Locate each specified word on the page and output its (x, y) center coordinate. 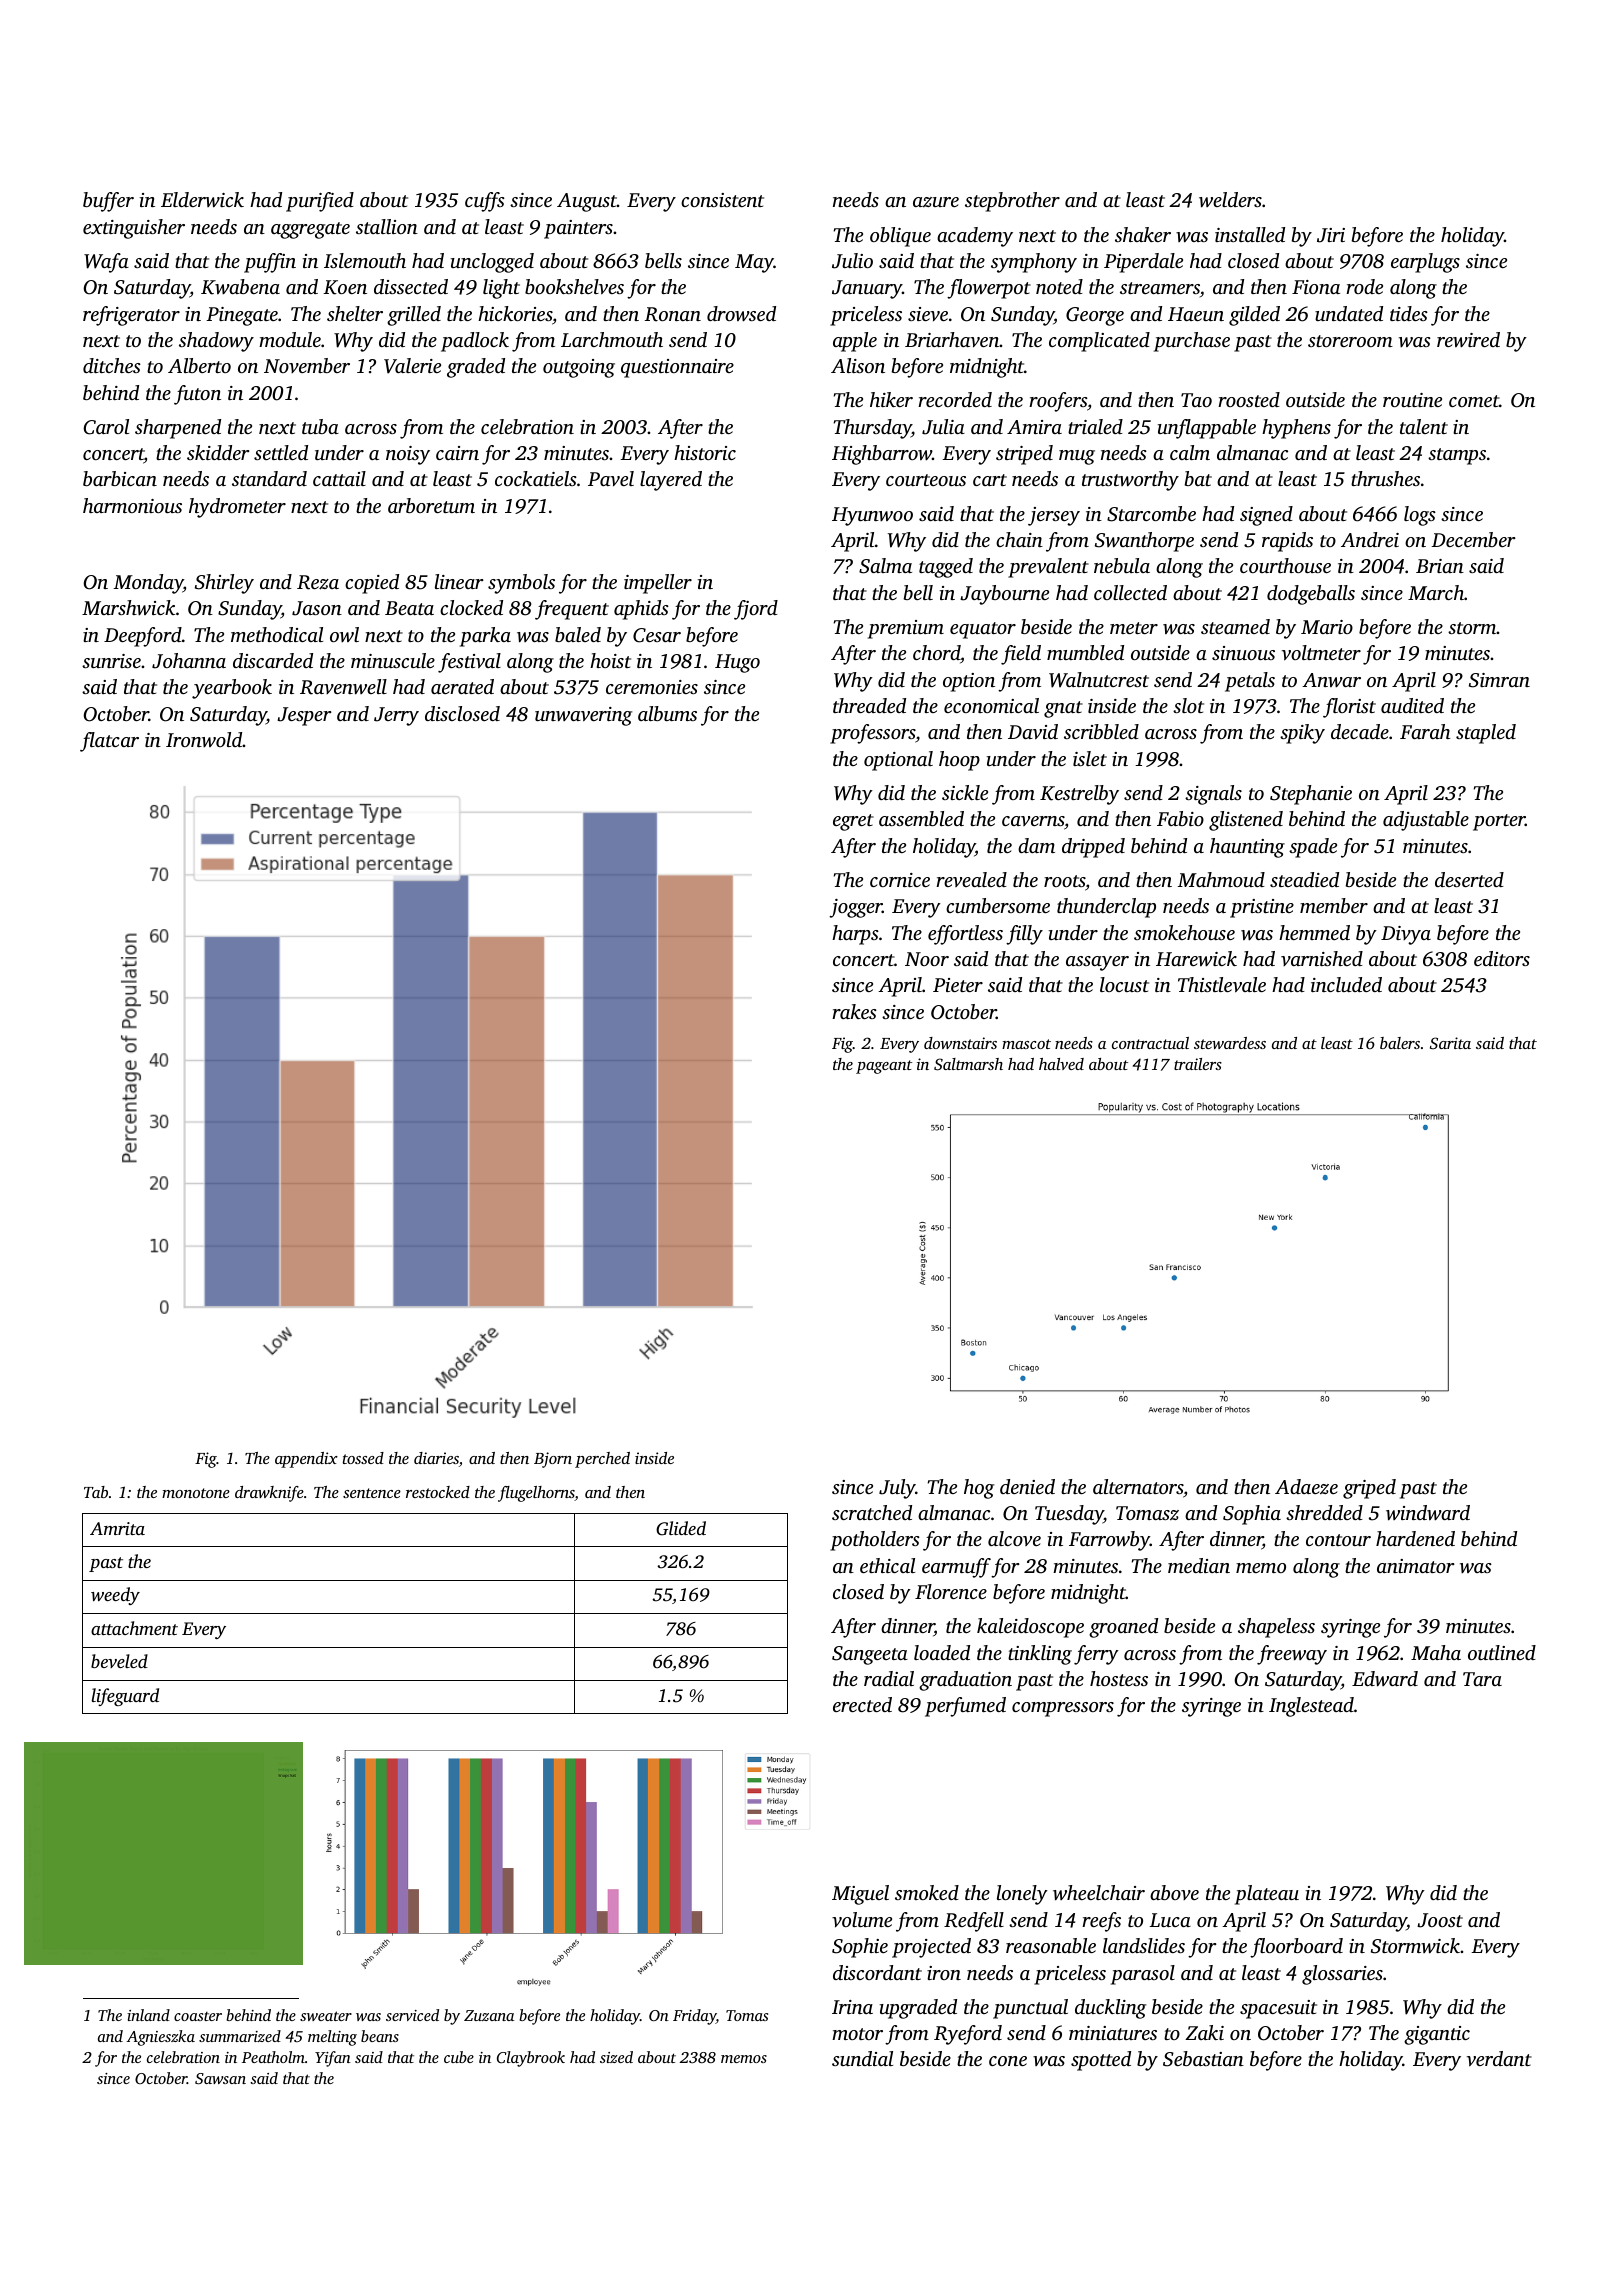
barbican (120, 478)
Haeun (1196, 314)
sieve (928, 314)
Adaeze (1306, 1486)
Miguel (860, 1895)
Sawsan (220, 2078)
